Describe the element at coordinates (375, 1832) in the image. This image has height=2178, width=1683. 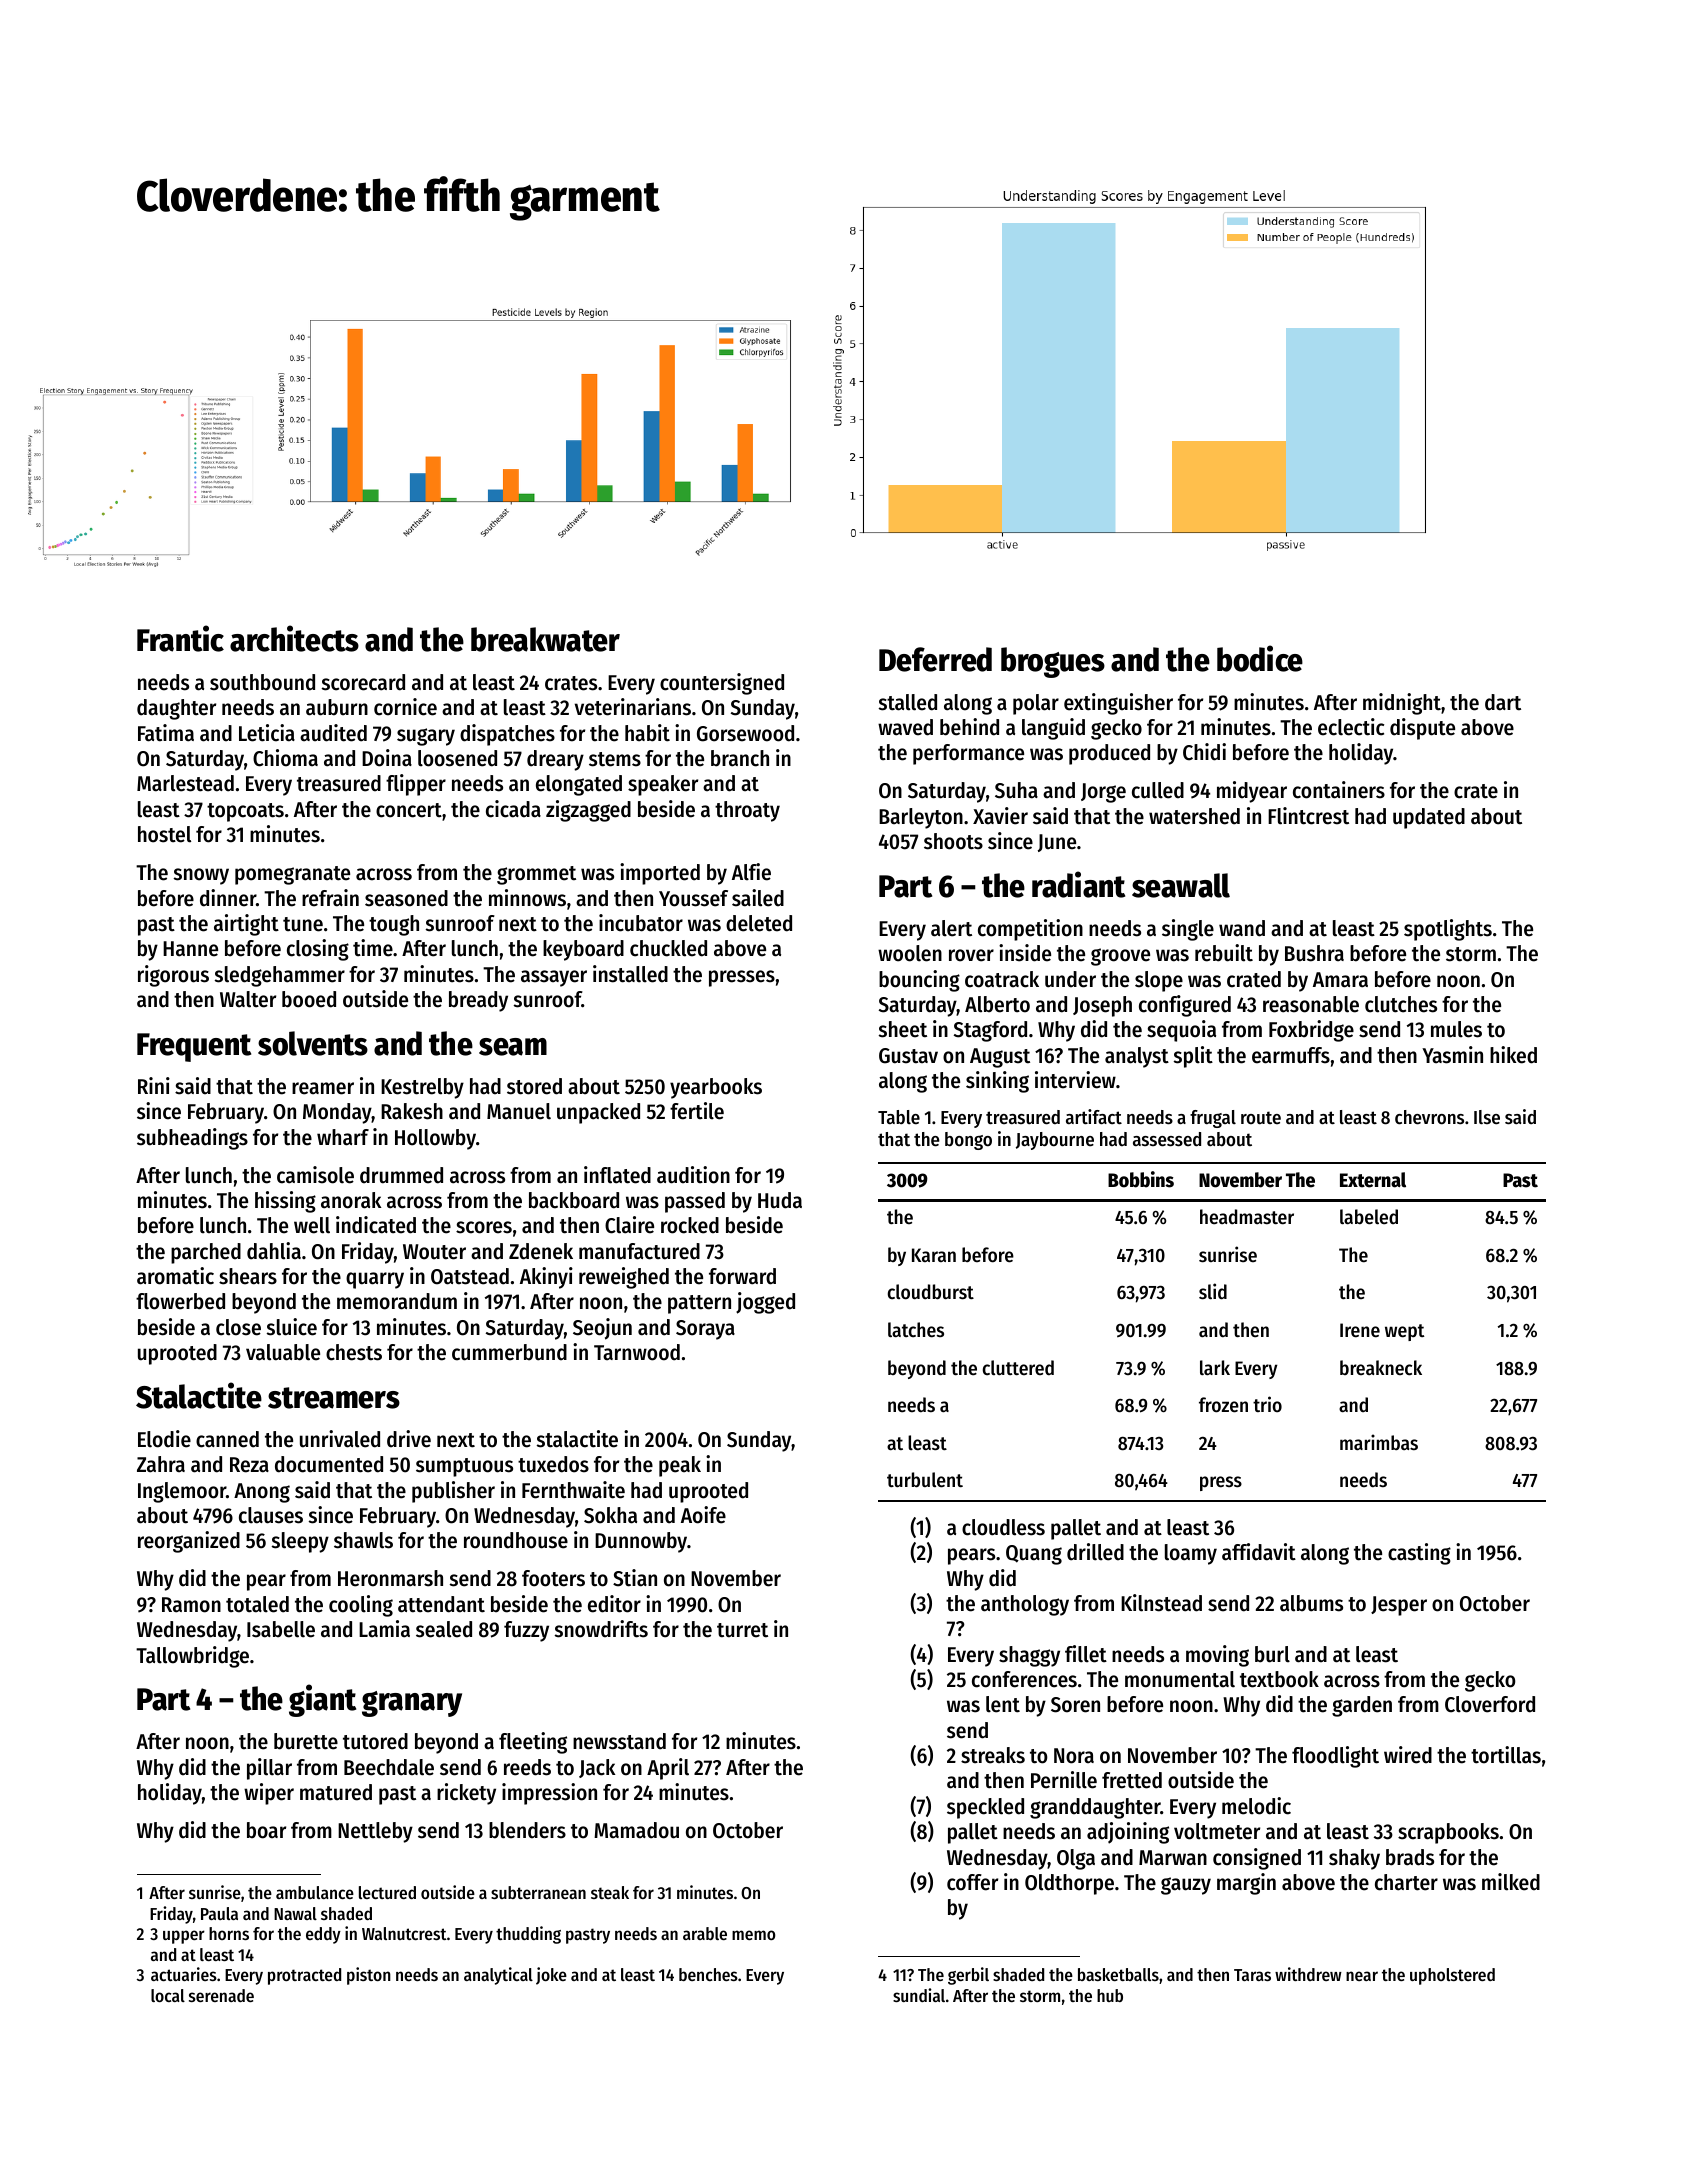
I see `Nettleby` at that location.
